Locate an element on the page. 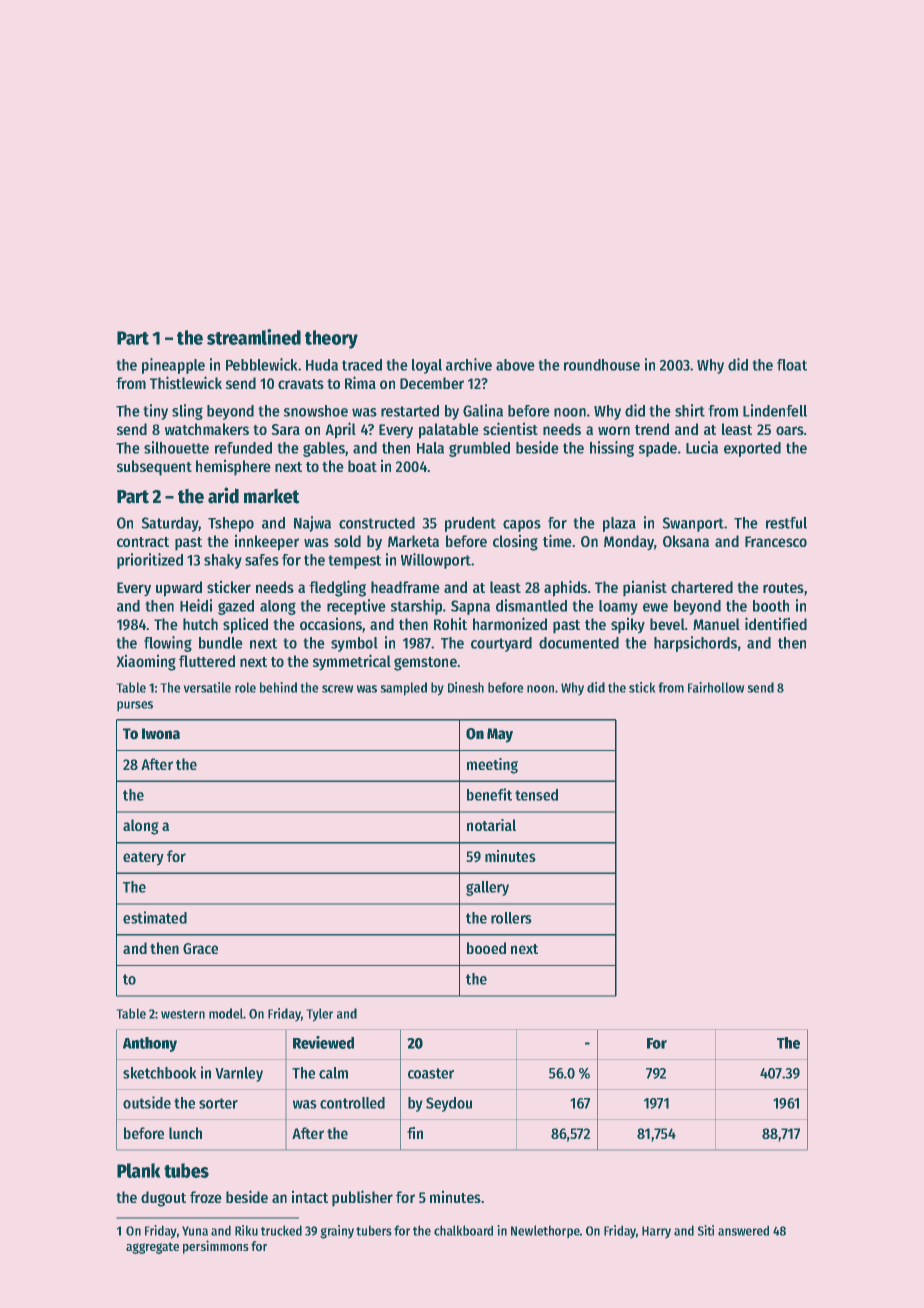  float is located at coordinates (792, 365).
